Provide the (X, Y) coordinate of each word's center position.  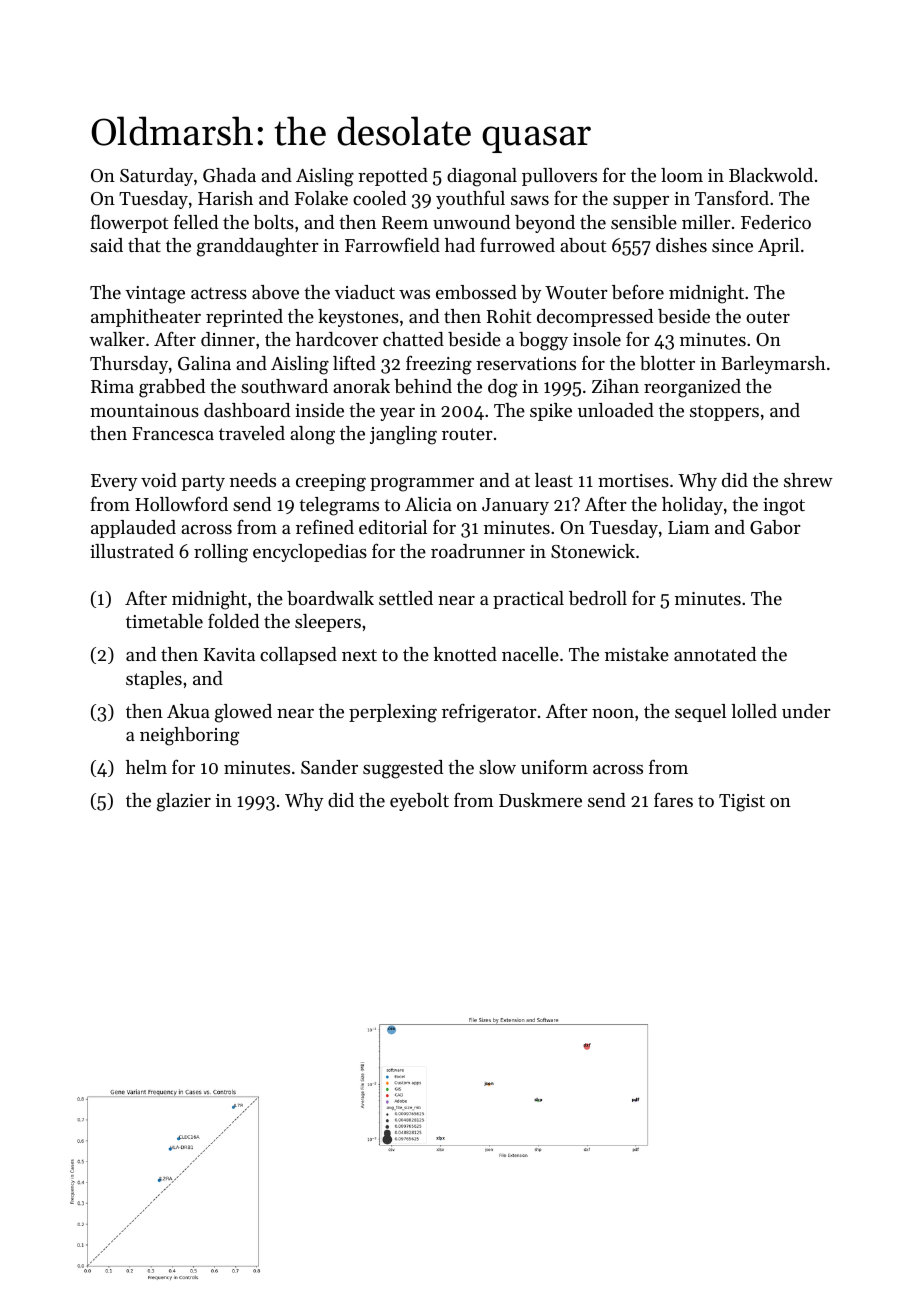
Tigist (742, 803)
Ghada (229, 175)
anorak (361, 386)
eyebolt (419, 802)
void (159, 480)
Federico (776, 222)
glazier (184, 802)
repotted (393, 177)
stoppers (724, 413)
